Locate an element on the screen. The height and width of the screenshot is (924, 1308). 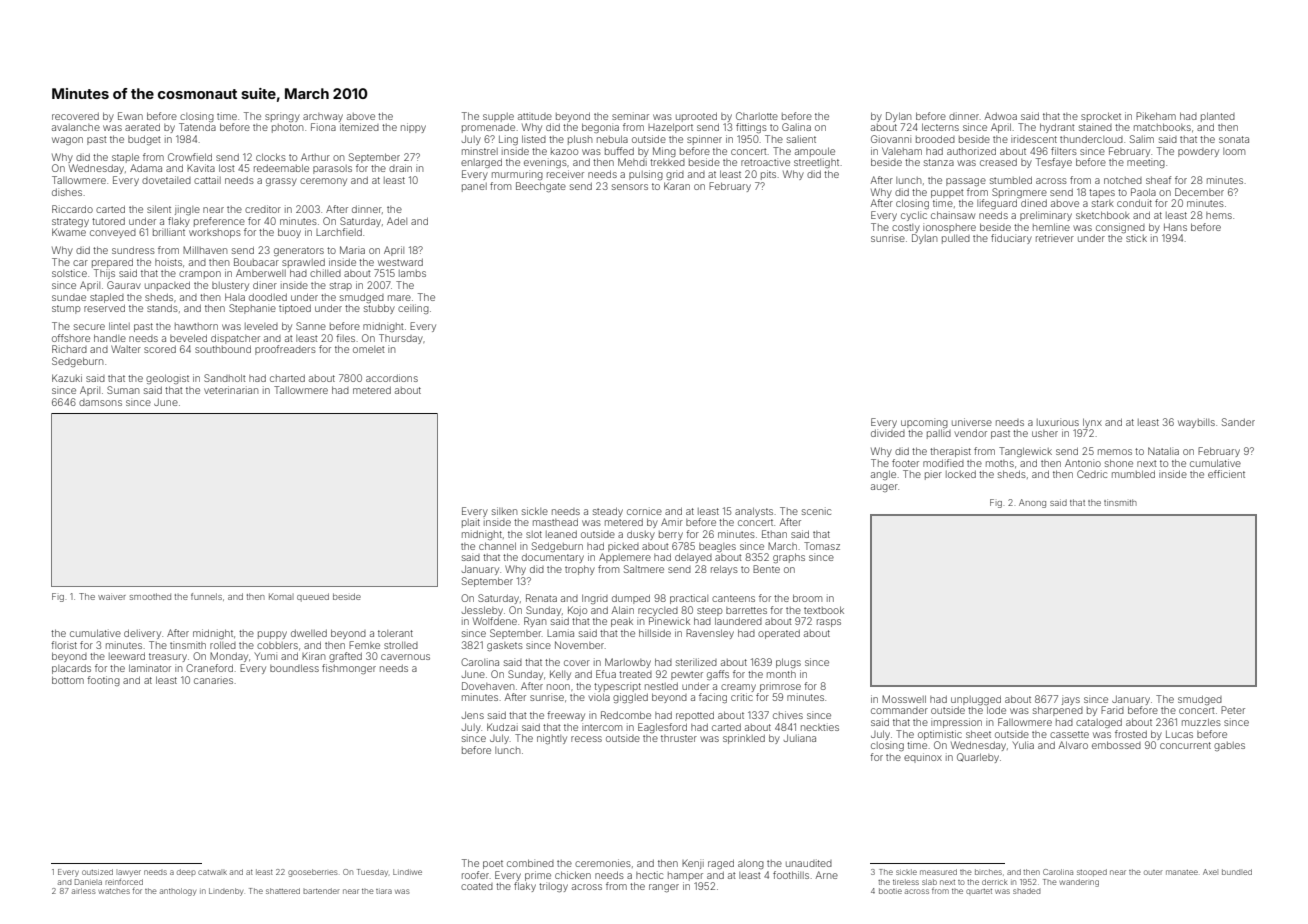
Beechgate is located at coordinates (541, 187).
